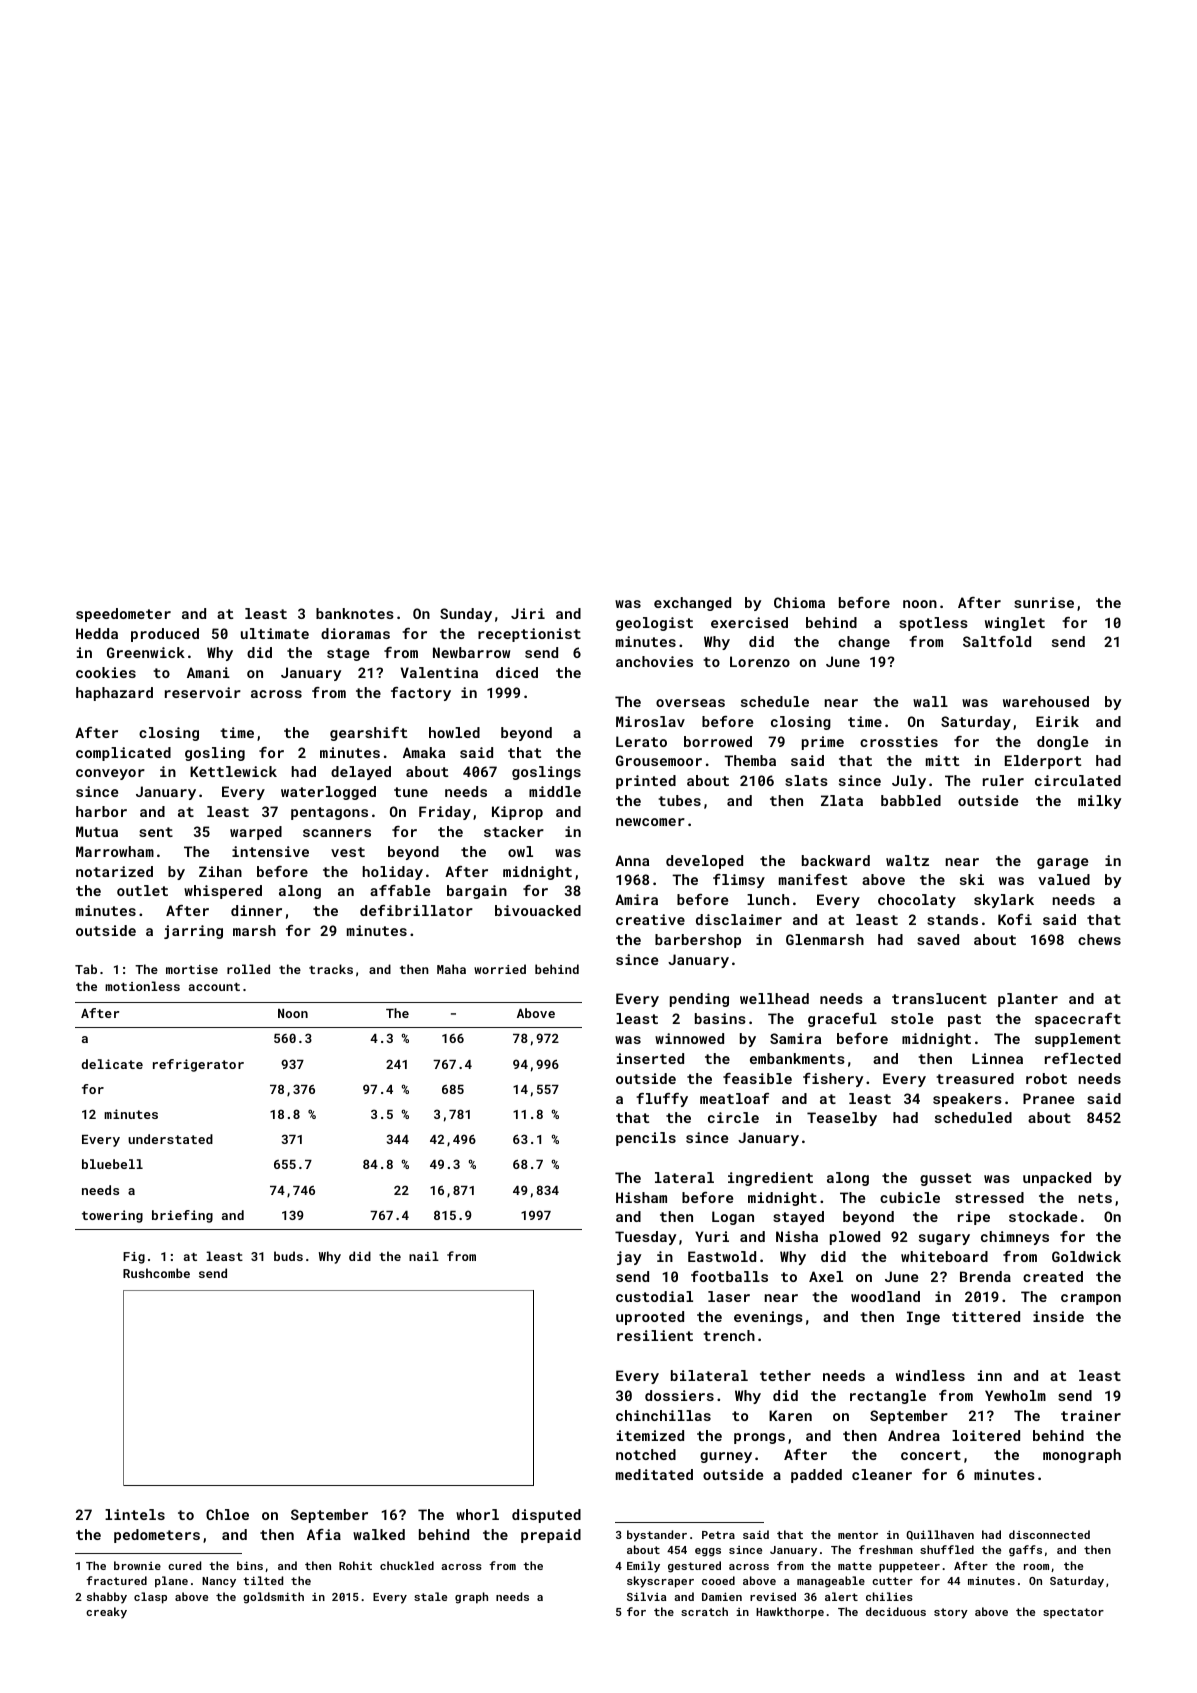 This screenshot has height=1693, width=1197. I want to click on Chioma, so click(799, 602).
